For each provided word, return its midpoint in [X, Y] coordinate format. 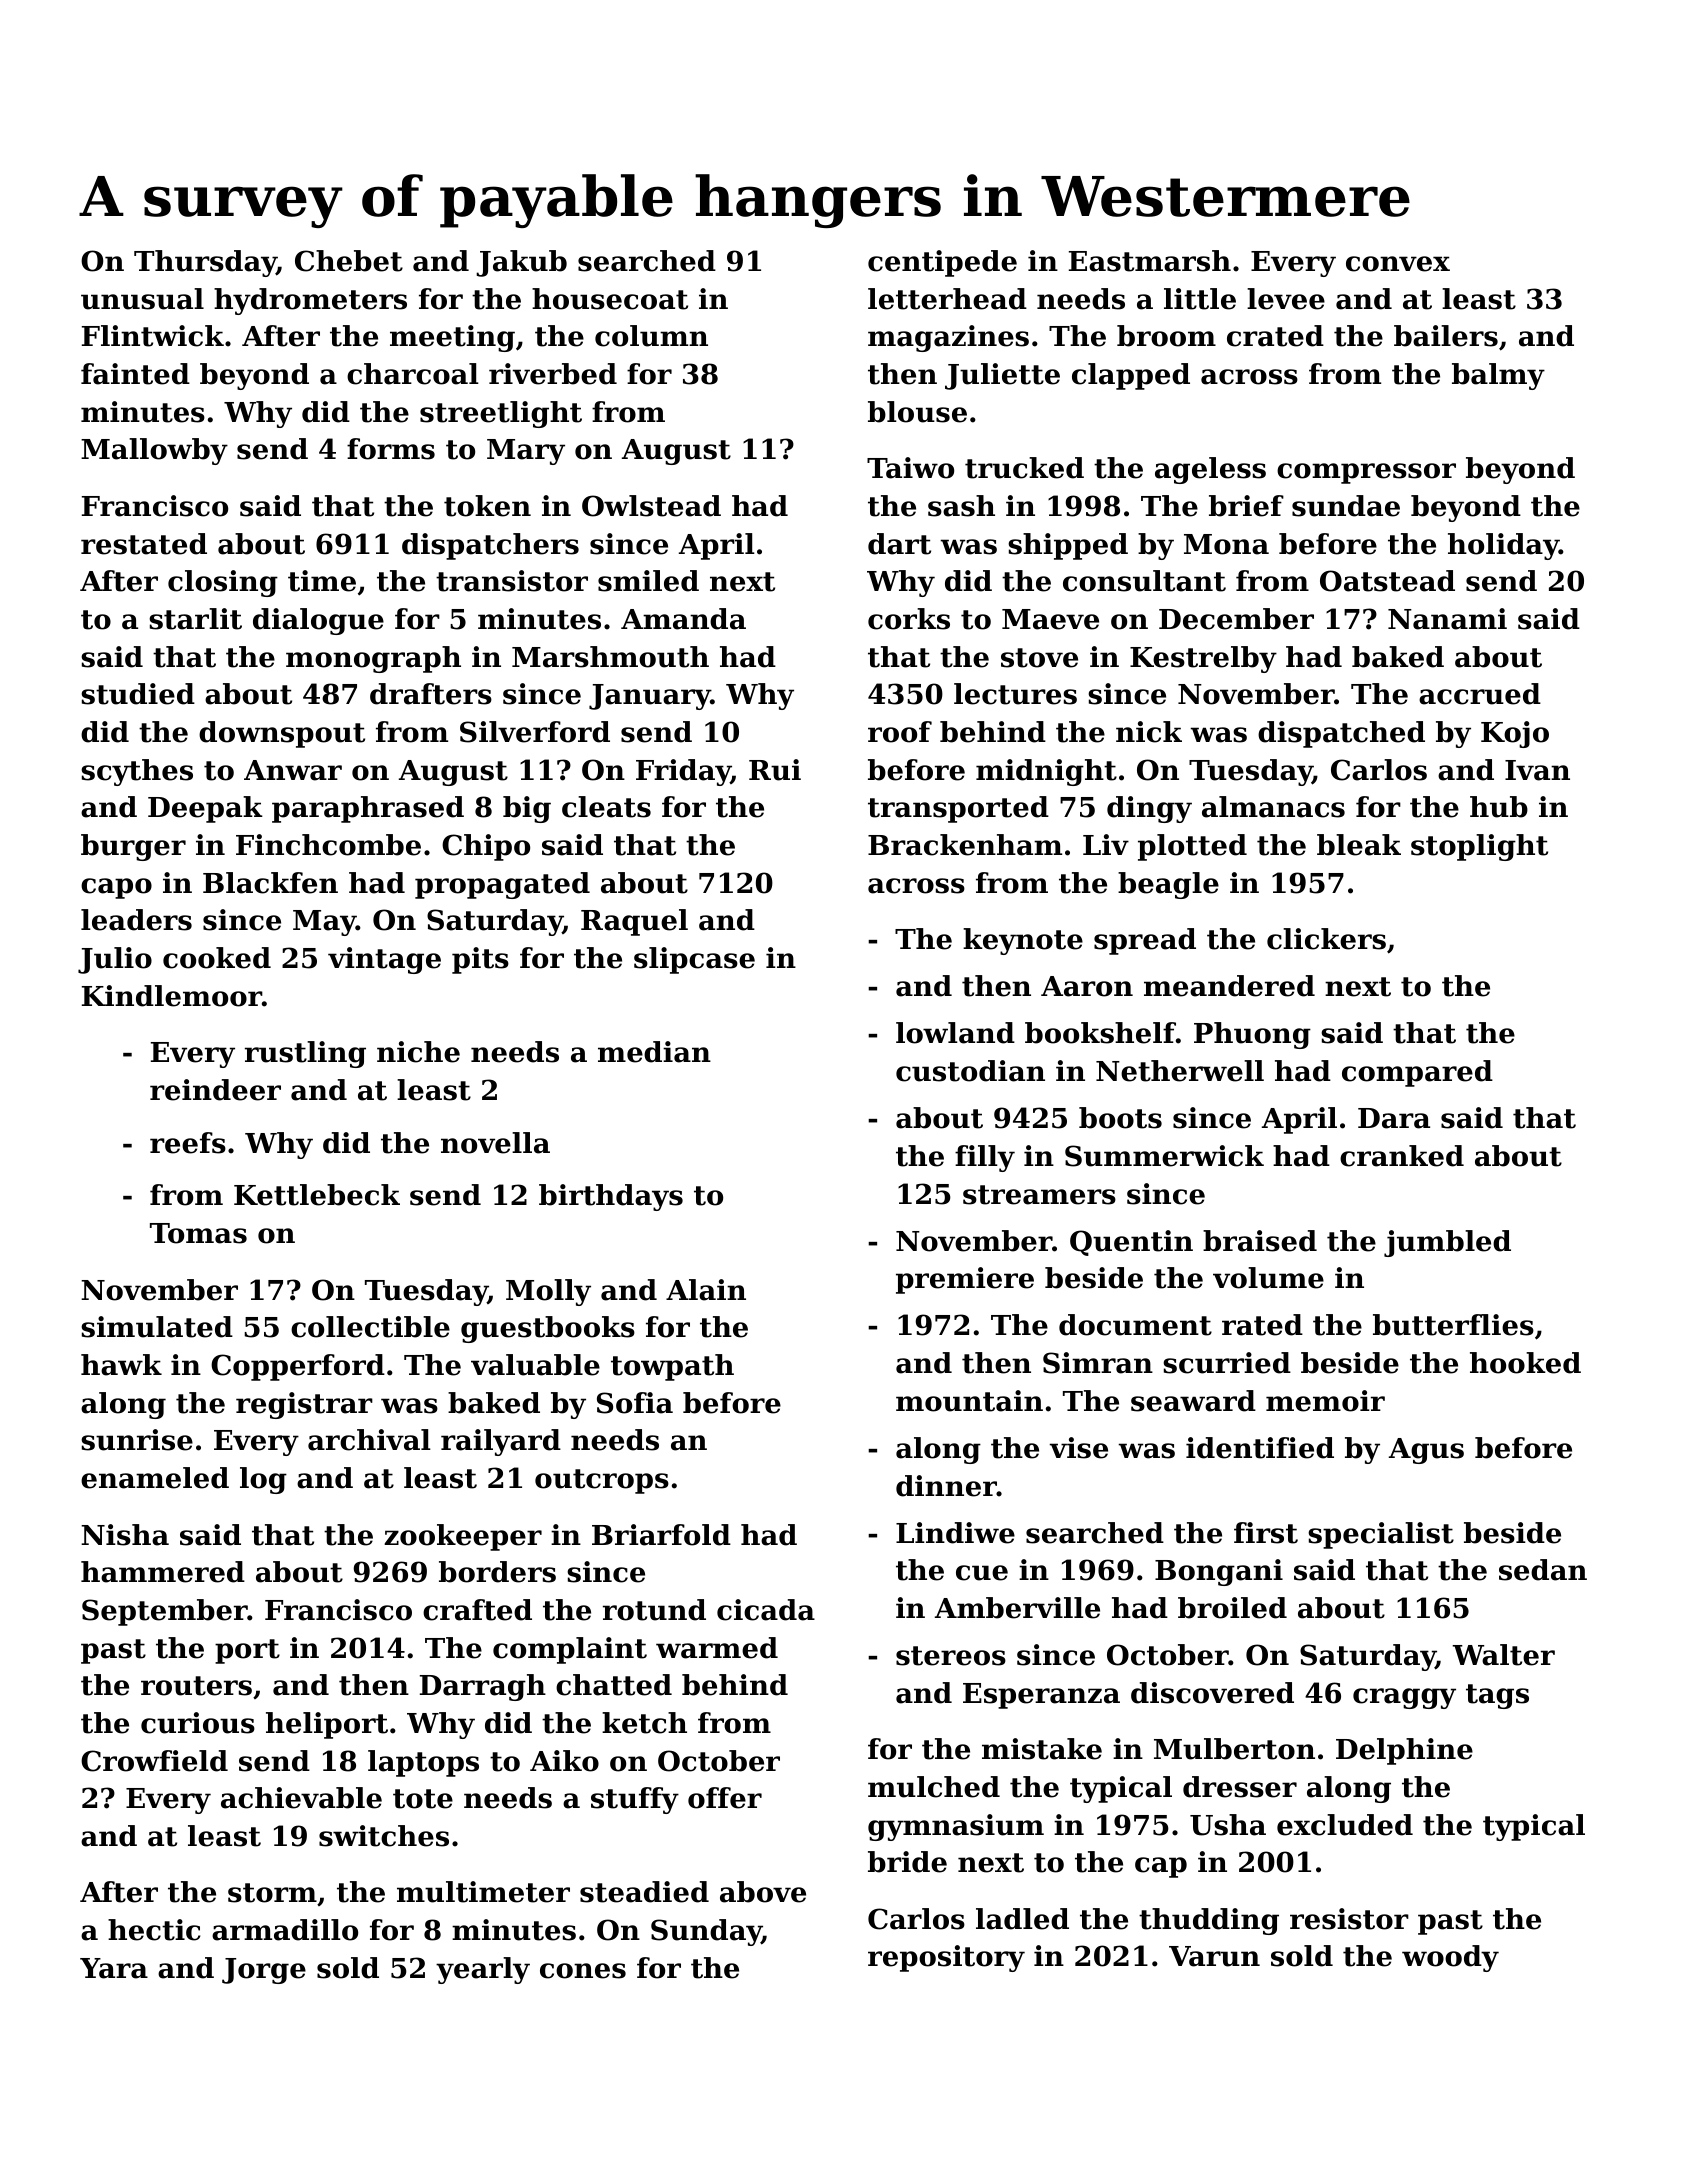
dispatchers [490, 546]
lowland [955, 1033]
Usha [1228, 1825]
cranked [1402, 1156]
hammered [163, 1572]
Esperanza [1041, 1696]
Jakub [521, 263]
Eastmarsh [1150, 261]
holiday [1503, 546]
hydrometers [310, 301]
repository [946, 1958]
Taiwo [910, 468]
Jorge [264, 1971]
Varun [1214, 1956]
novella [495, 1143]
